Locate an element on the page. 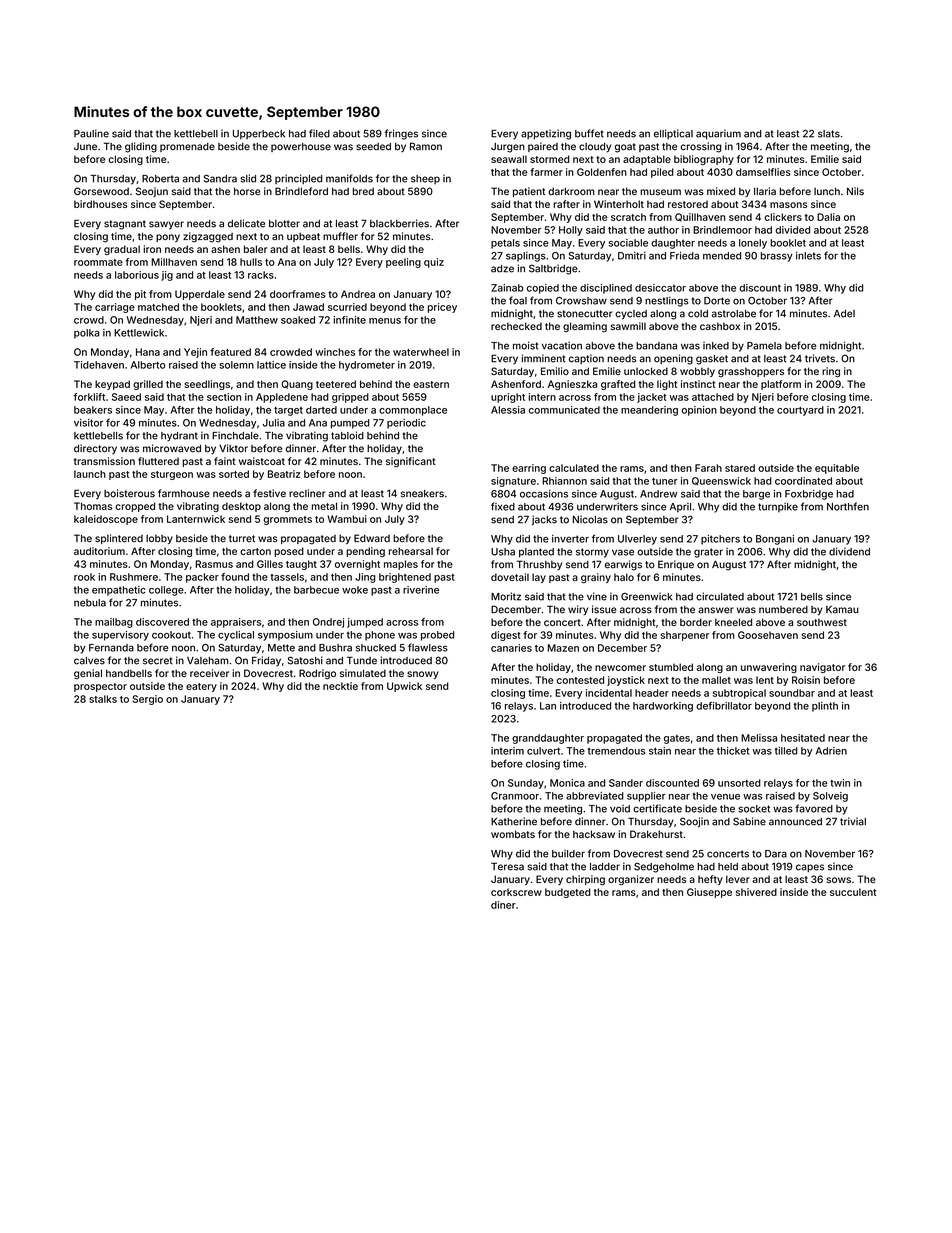 The height and width of the image is (1233, 952). waterwheel is located at coordinates (421, 352).
